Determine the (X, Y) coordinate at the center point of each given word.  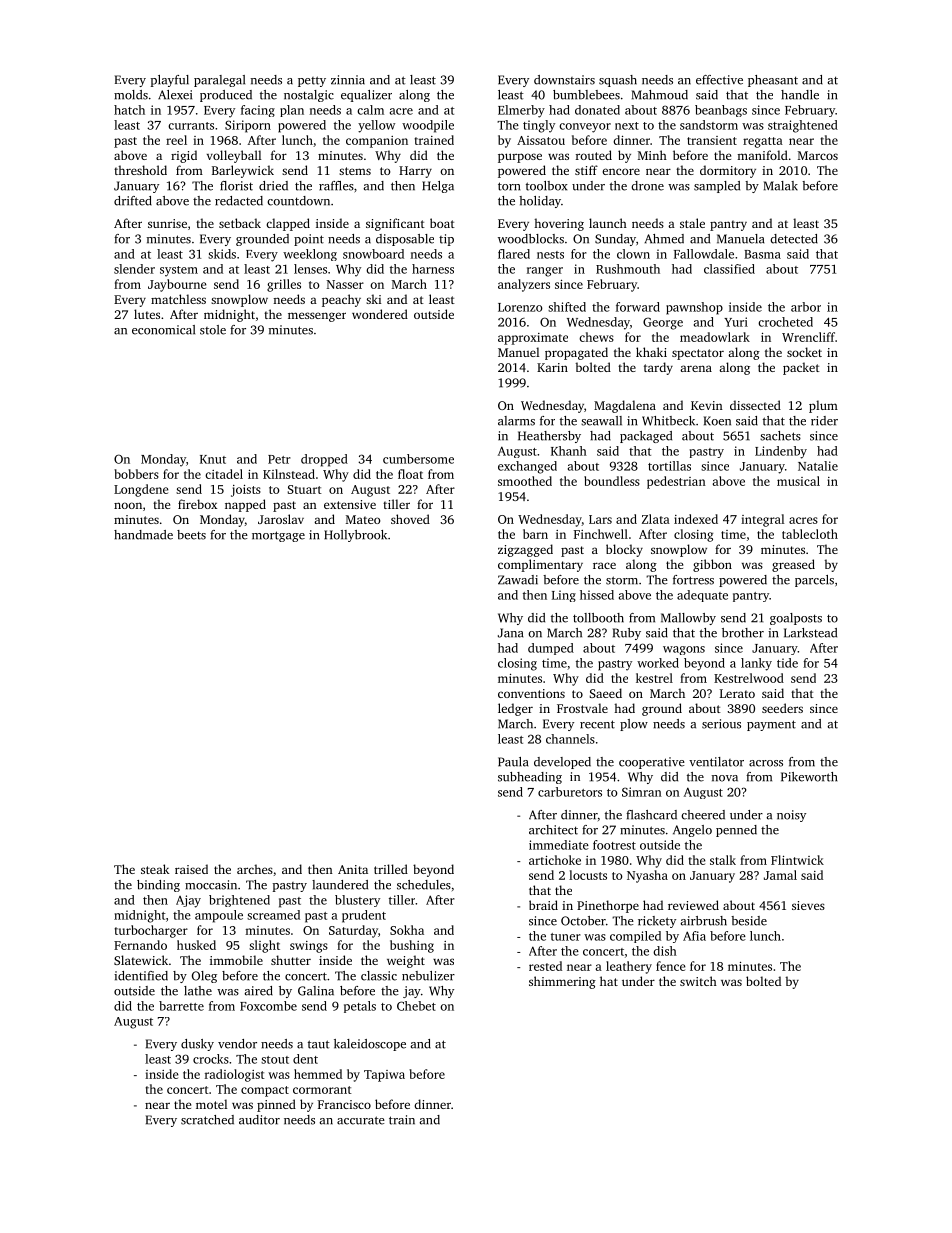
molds (131, 95)
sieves (808, 905)
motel (211, 1104)
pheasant (773, 81)
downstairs (564, 80)
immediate (559, 845)
